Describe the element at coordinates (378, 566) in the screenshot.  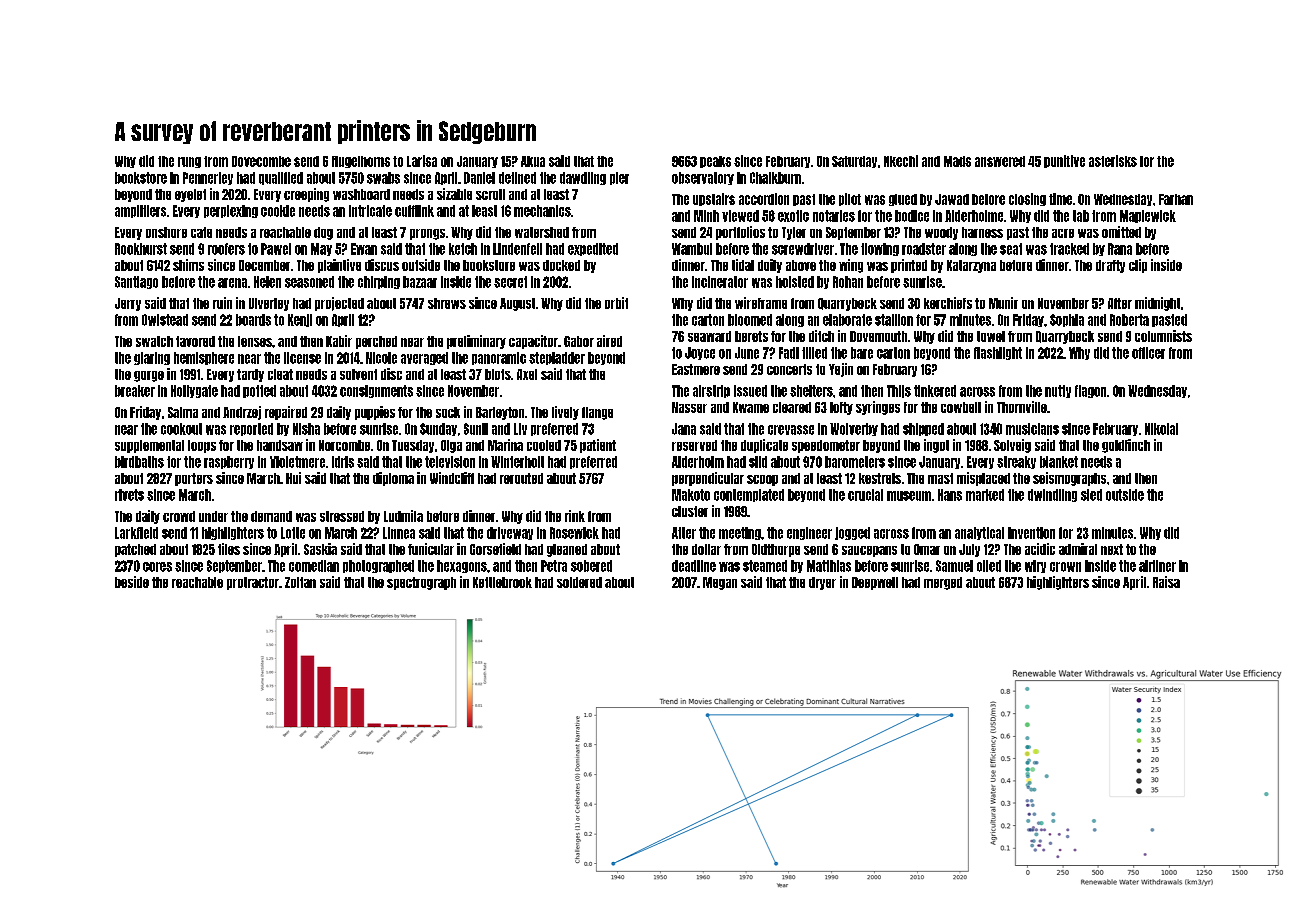
I see `photographed` at that location.
